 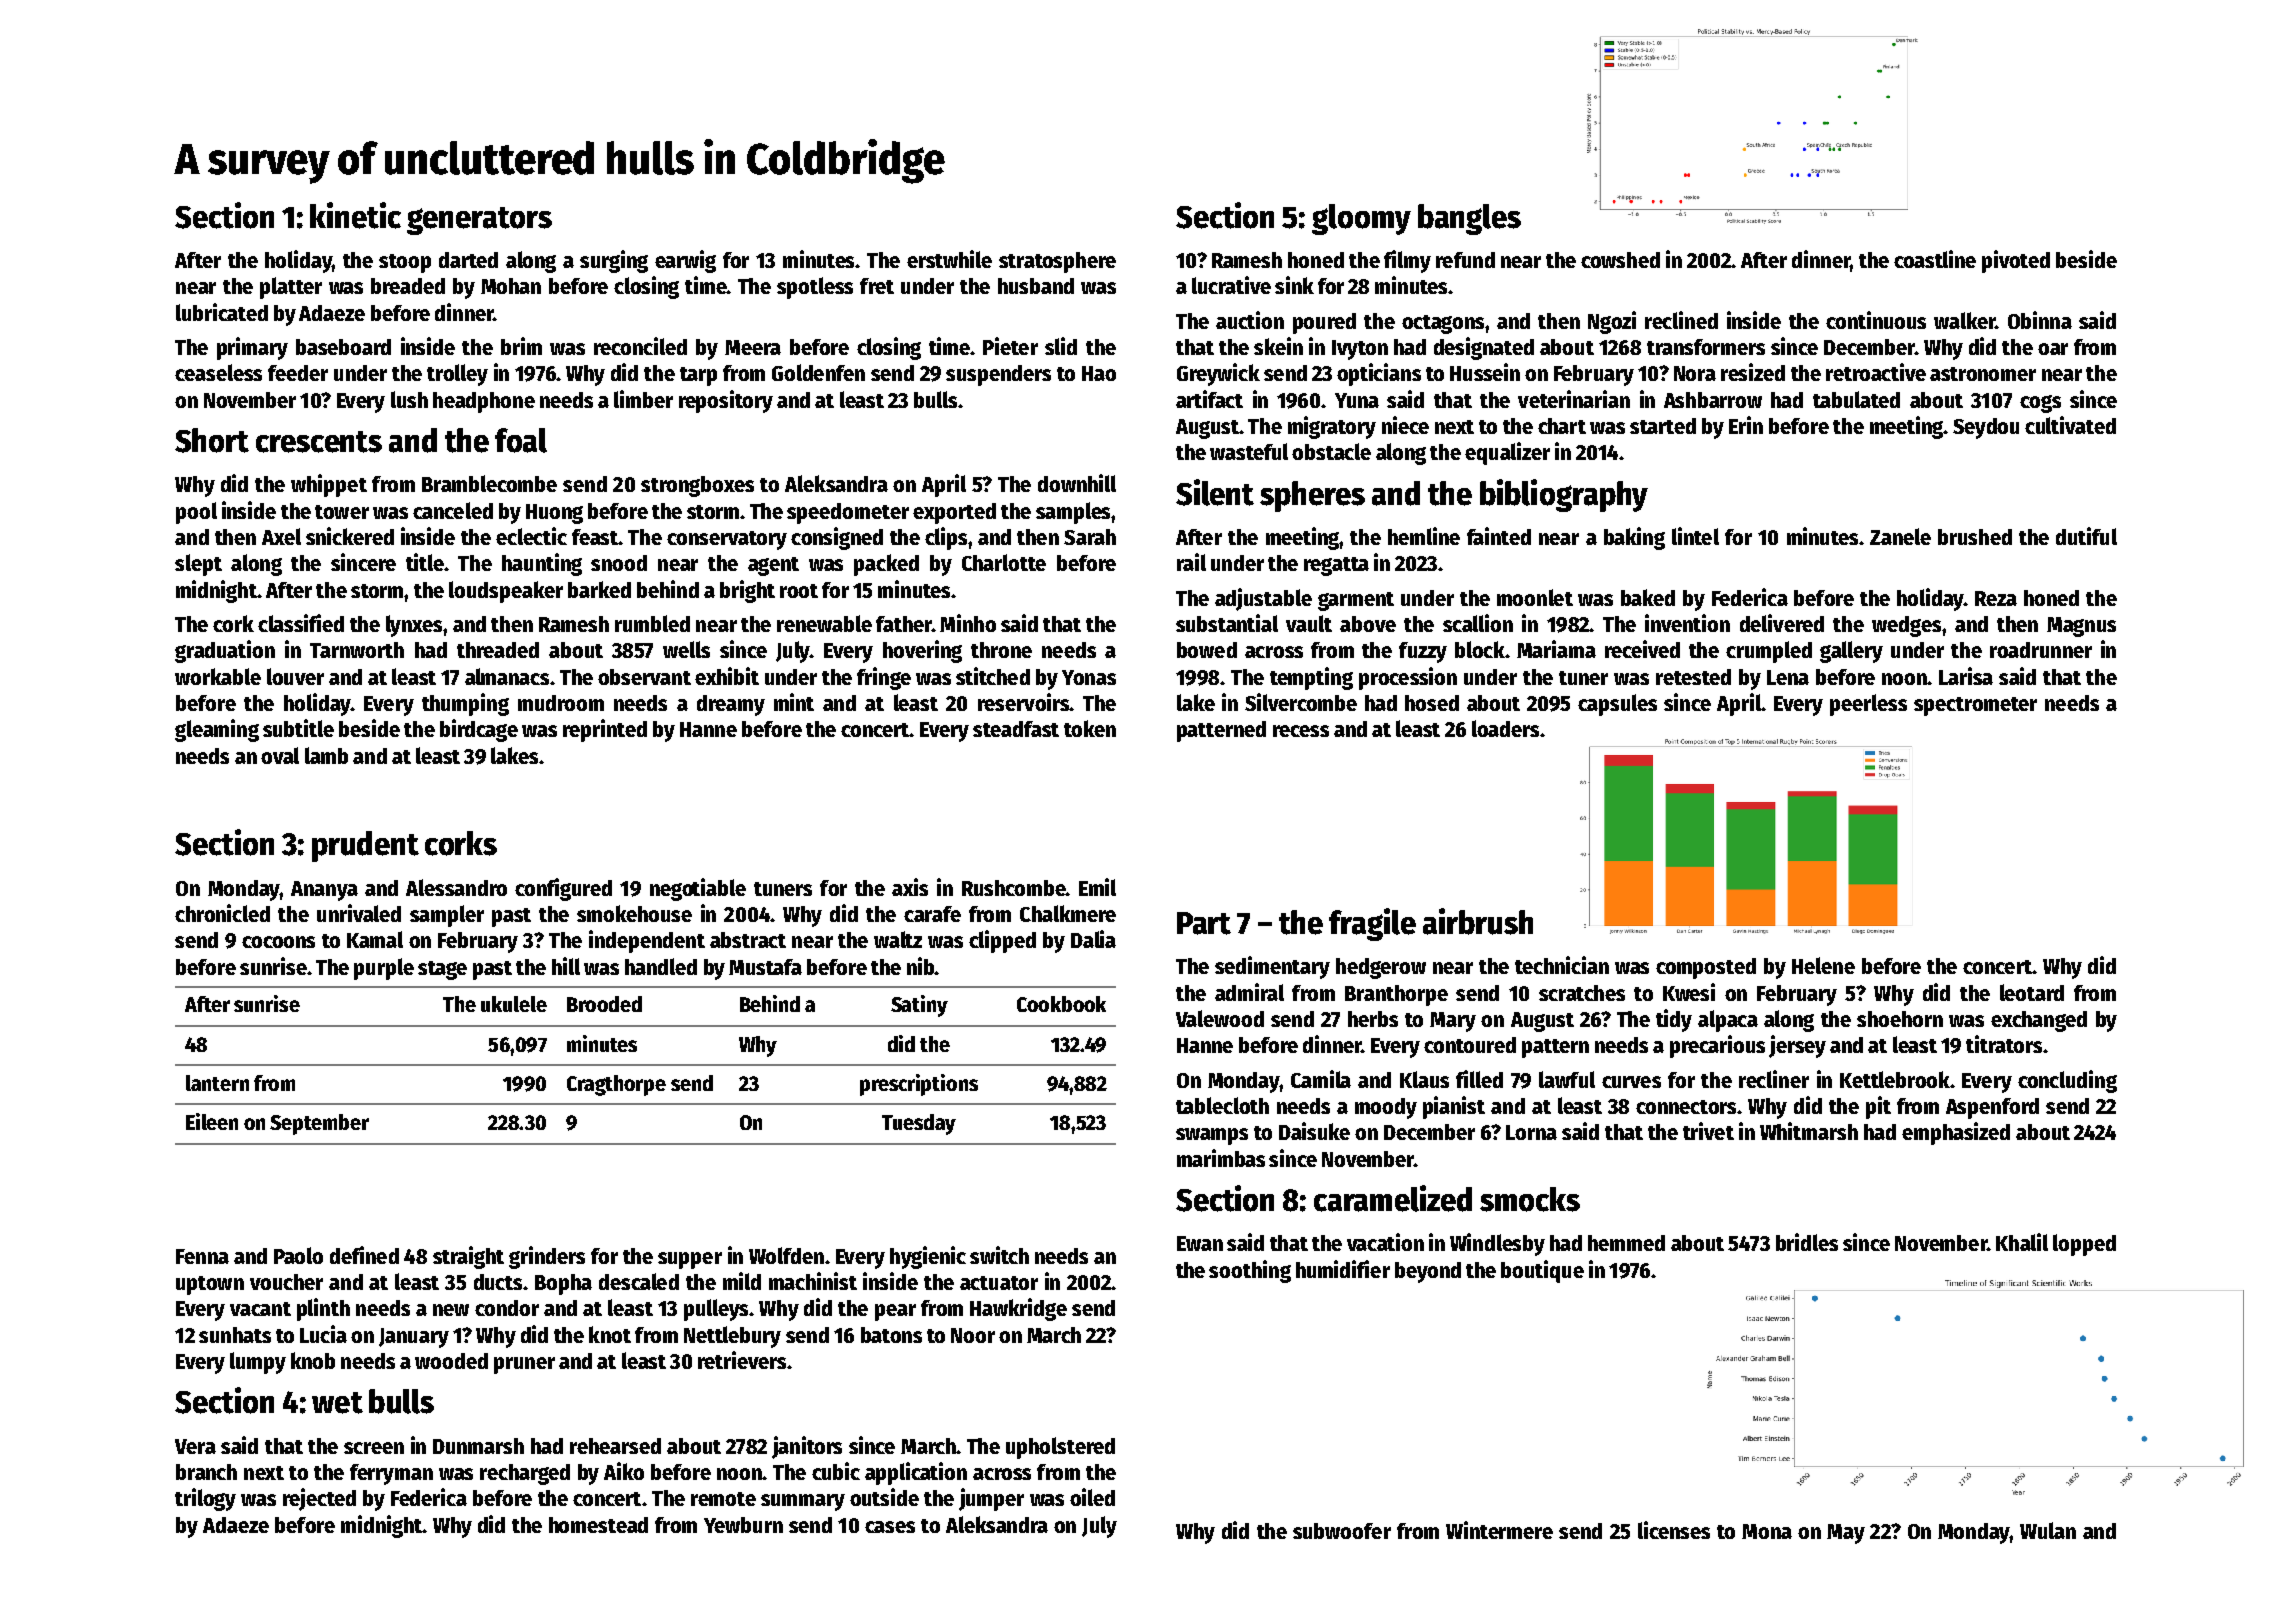 What do you see at coordinates (468, 1257) in the screenshot?
I see `straight` at bounding box center [468, 1257].
